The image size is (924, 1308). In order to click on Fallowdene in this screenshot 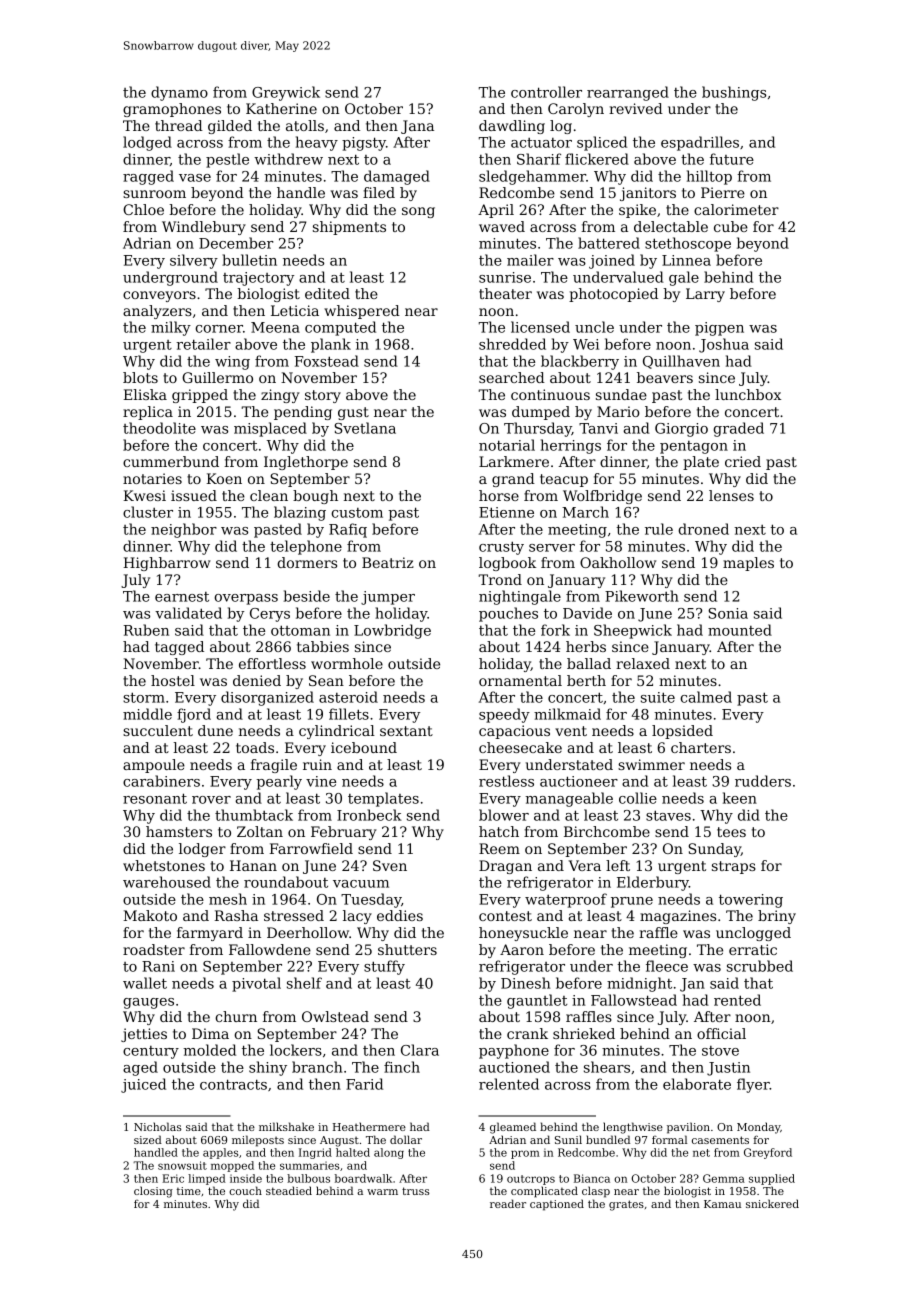, I will do `click(270, 949)`.
